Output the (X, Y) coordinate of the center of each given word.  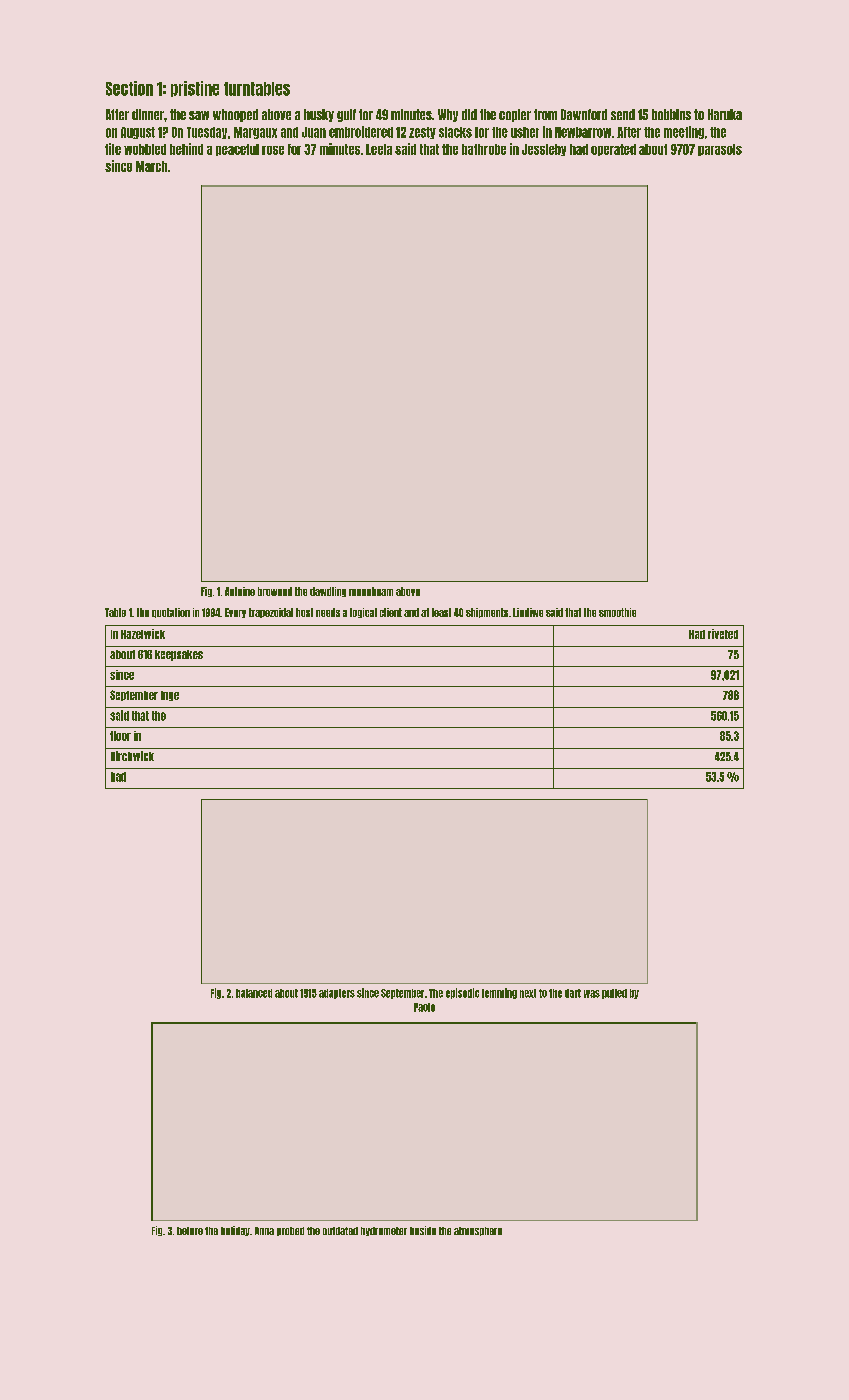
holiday (235, 1231)
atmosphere (478, 1231)
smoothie (617, 612)
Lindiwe (528, 612)
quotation (171, 613)
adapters (337, 994)
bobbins (671, 114)
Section (129, 88)
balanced (254, 993)
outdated (340, 1231)
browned (275, 591)
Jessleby (544, 150)
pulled (614, 994)
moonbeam (371, 591)
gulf (346, 115)
